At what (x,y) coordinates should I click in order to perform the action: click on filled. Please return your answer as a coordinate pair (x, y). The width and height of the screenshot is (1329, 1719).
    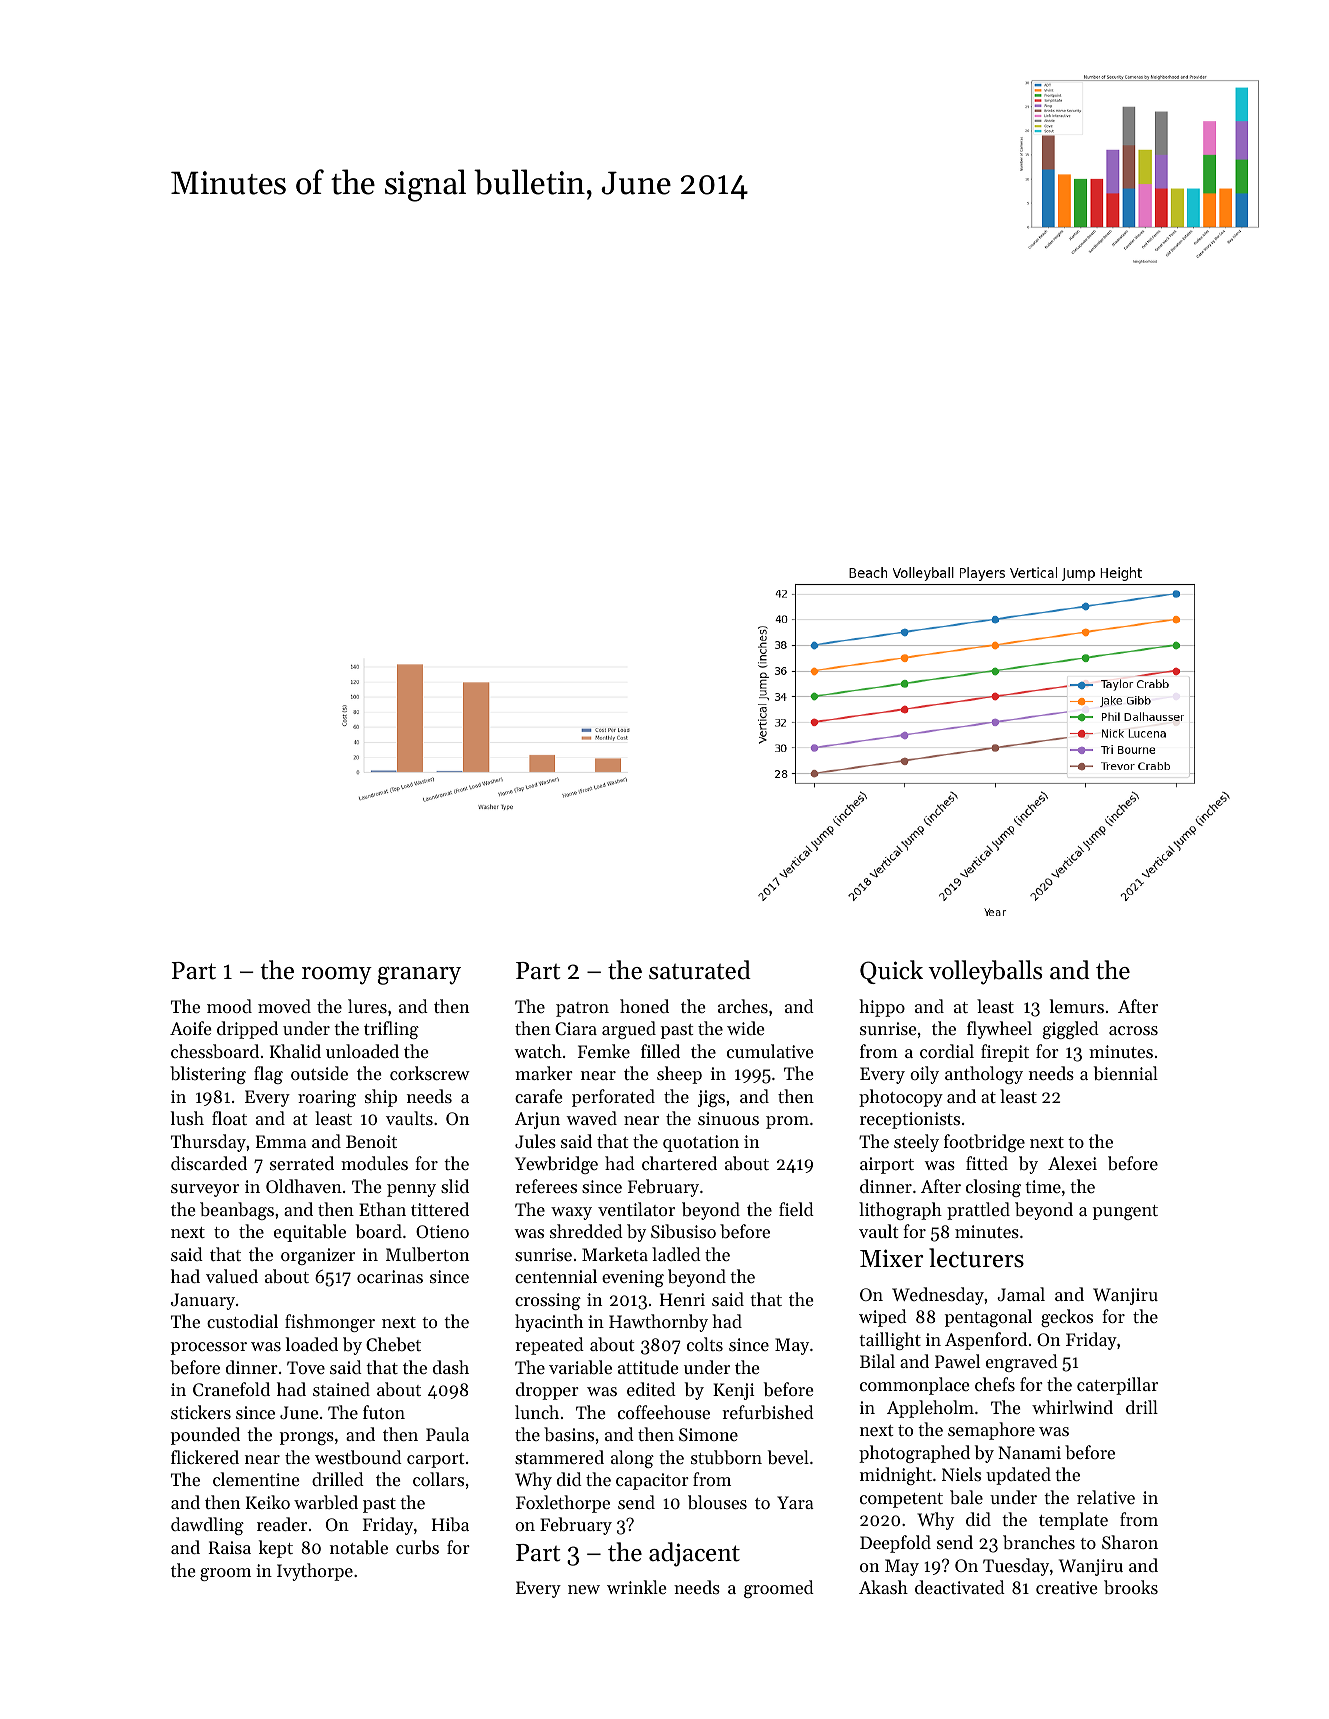
    Looking at the image, I should click on (660, 1051).
